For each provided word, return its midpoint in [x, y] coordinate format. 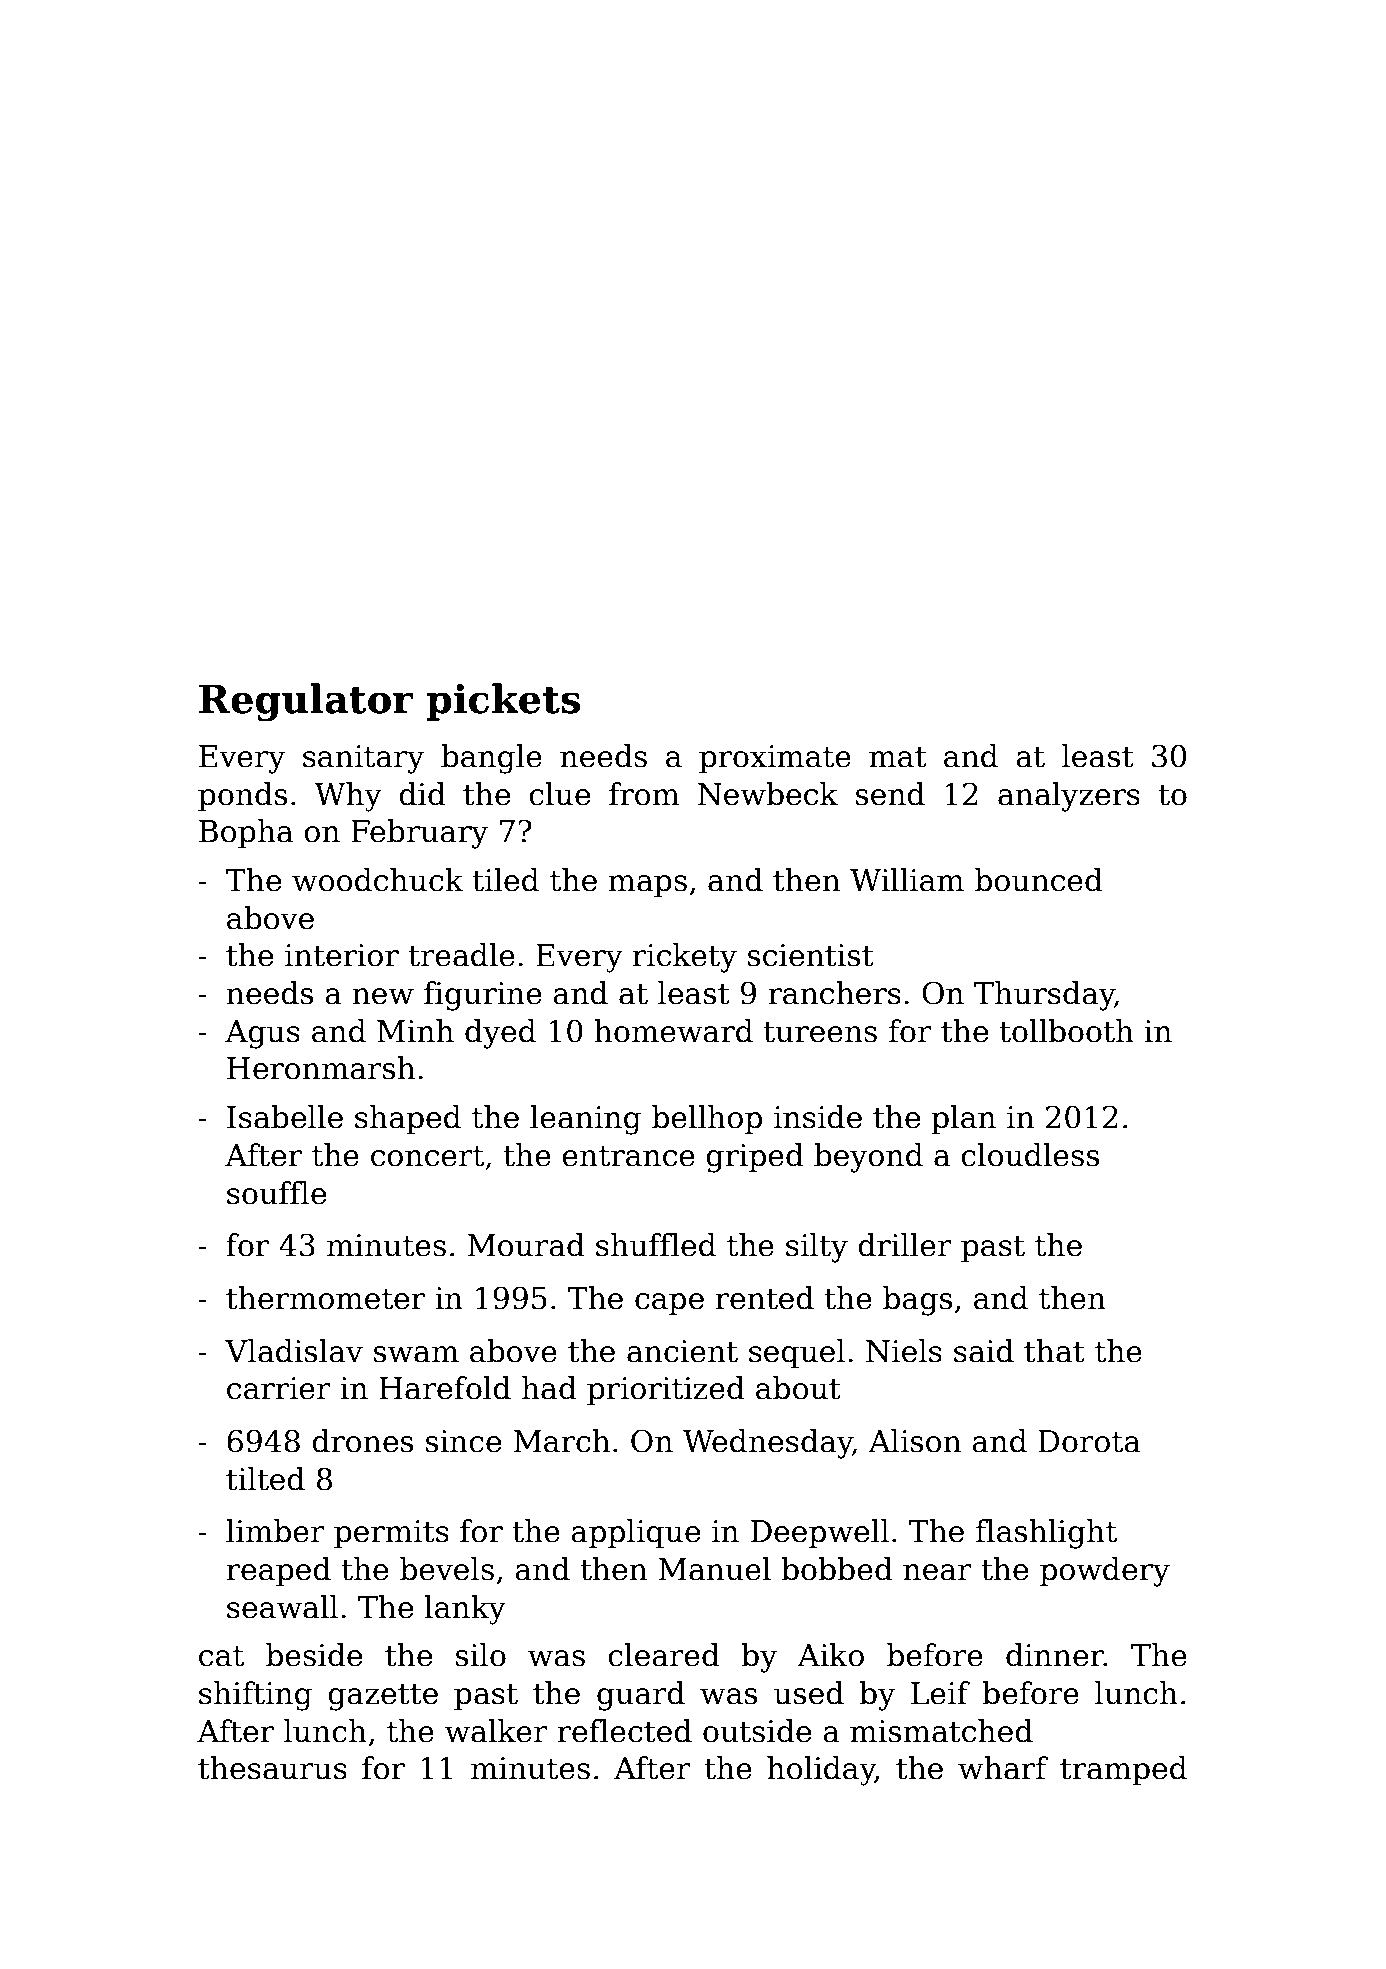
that [1054, 1351]
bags [917, 1301]
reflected [624, 1731]
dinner [1055, 1655]
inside [818, 1117]
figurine [483, 996]
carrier [279, 1388]
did [422, 794]
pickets [503, 702]
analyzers [1069, 797]
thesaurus [272, 1768]
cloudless [1030, 1155]
